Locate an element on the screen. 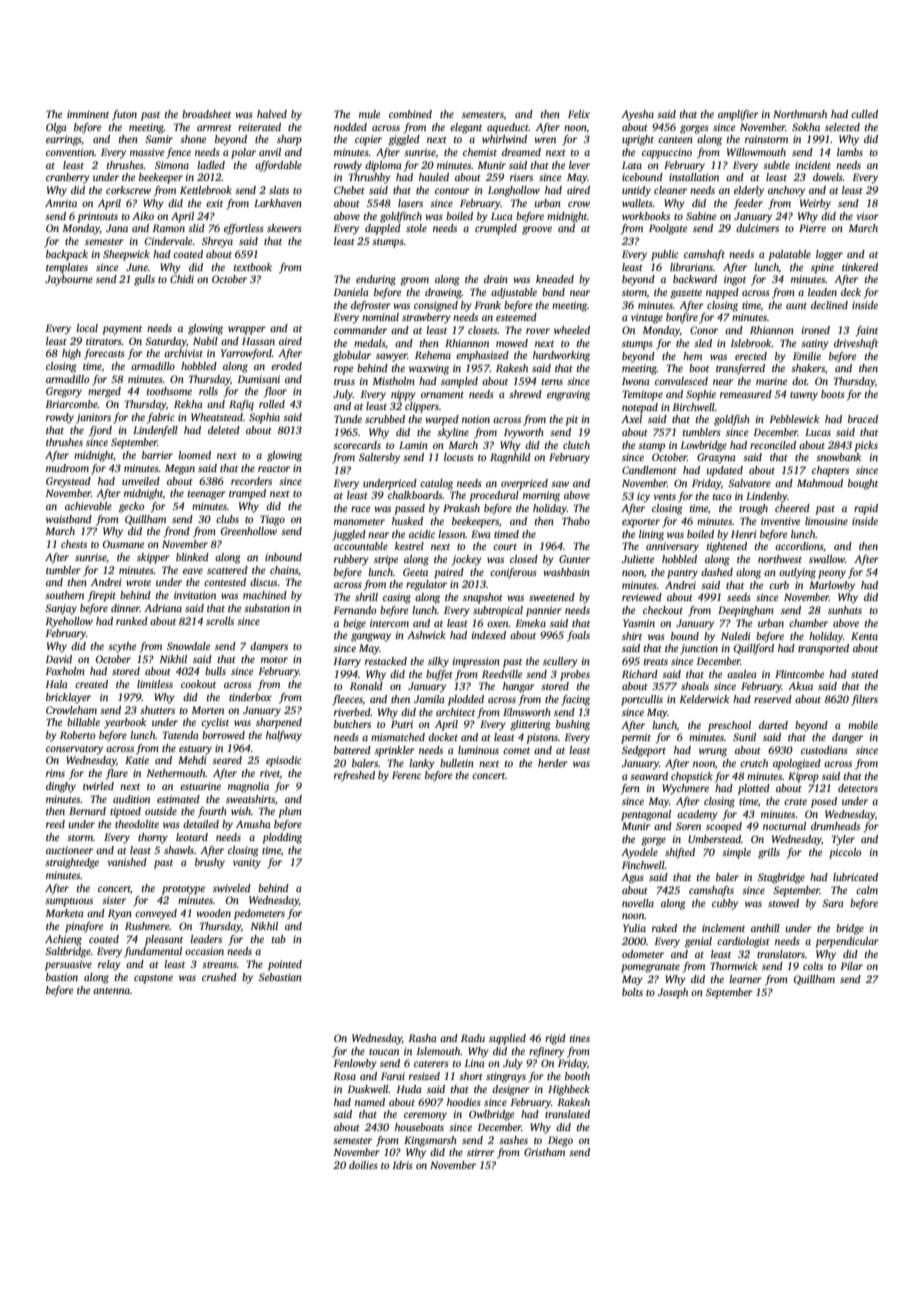 The height and width of the screenshot is (1308, 924). clutch is located at coordinates (576, 445).
